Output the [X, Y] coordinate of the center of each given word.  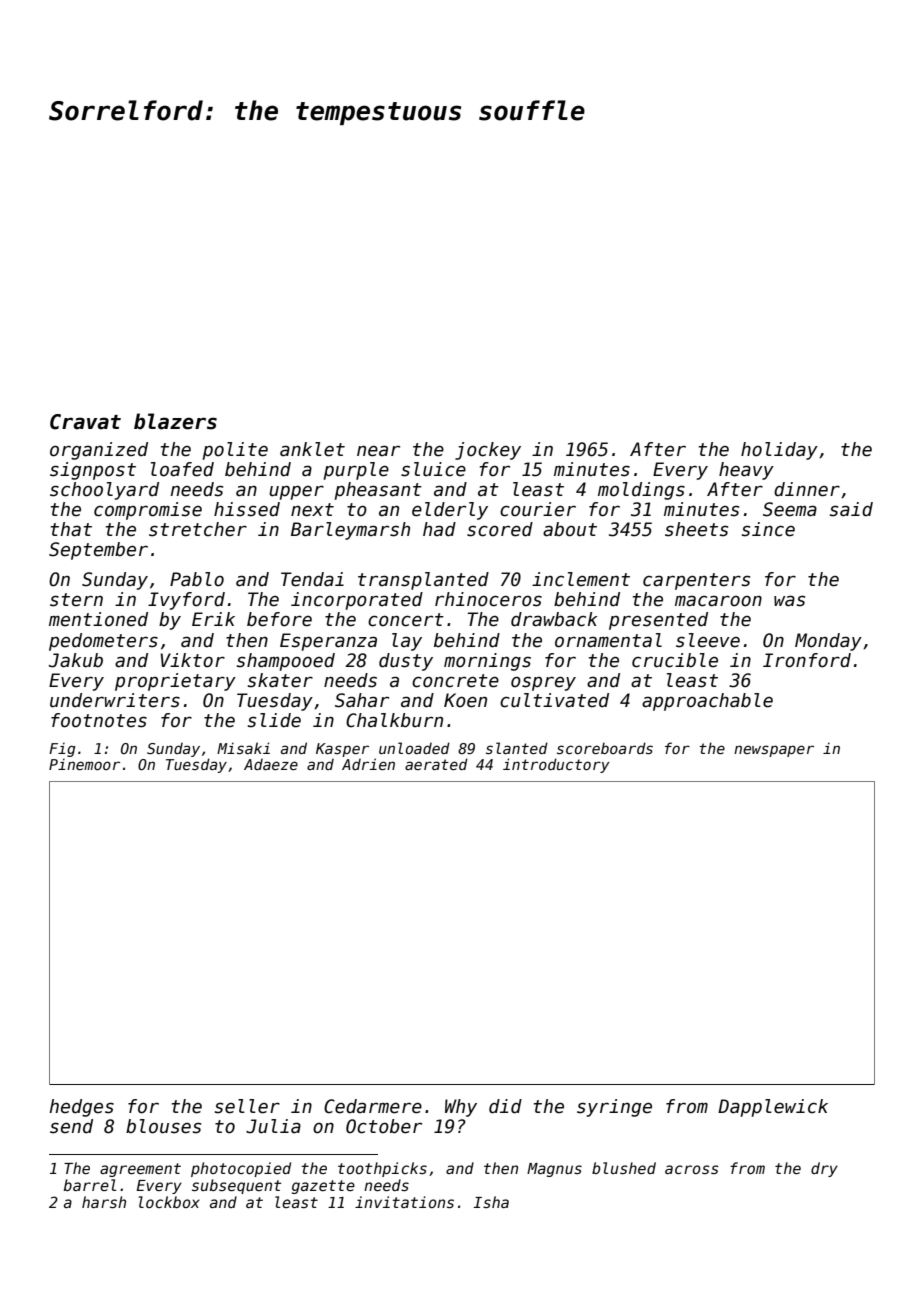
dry [824, 1169]
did [505, 1106]
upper [296, 492]
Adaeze [271, 764]
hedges [81, 1108]
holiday [779, 451]
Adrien [368, 764]
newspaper [774, 751]
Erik [213, 619]
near [378, 451]
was [789, 601]
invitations [404, 1202]
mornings [487, 662]
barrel [90, 1185]
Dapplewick [773, 1108]
